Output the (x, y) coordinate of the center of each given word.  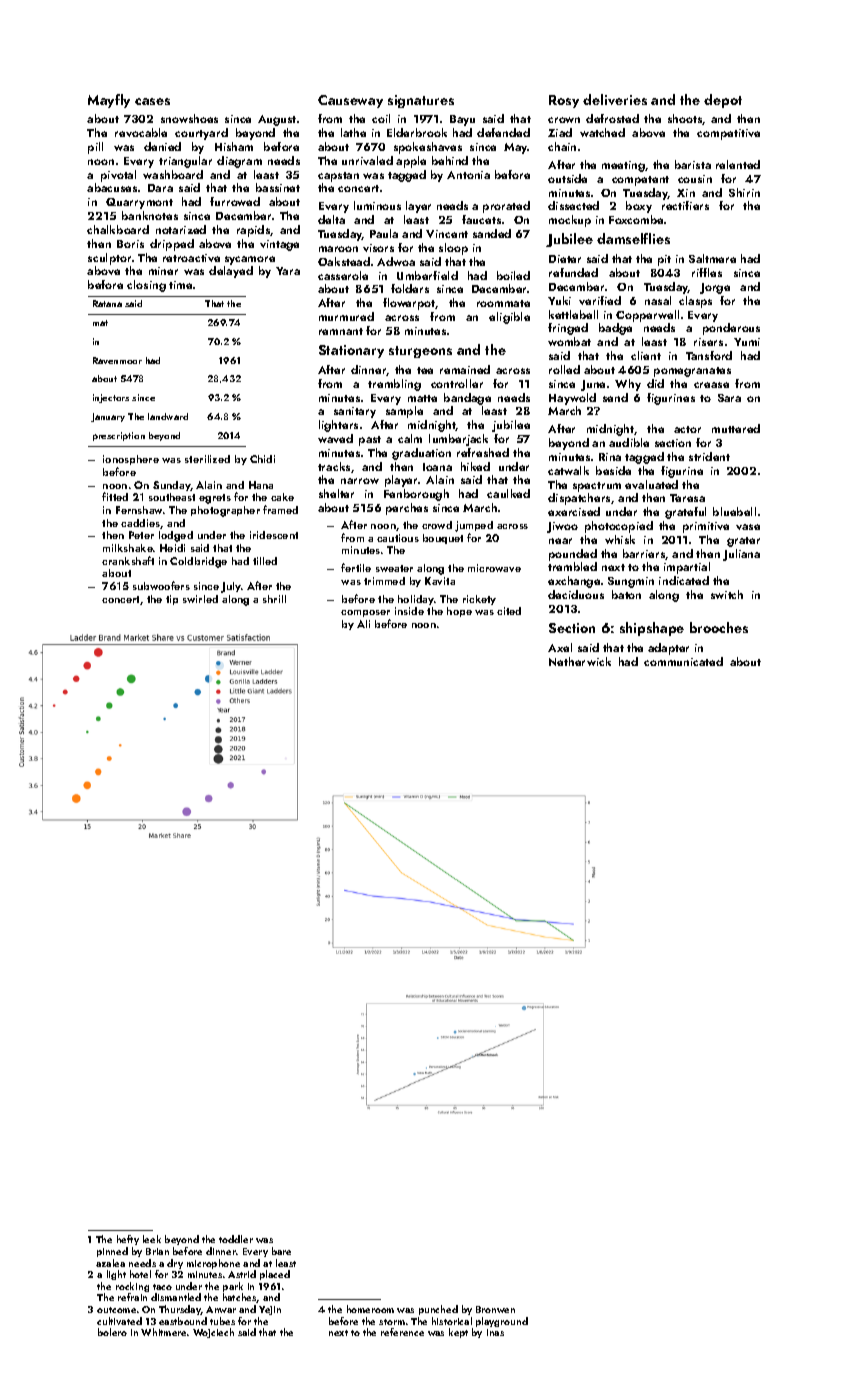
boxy (639, 207)
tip (172, 600)
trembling (394, 385)
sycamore (250, 260)
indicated (684, 580)
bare (281, 1251)
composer (365, 613)
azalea (110, 1263)
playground (502, 1322)
